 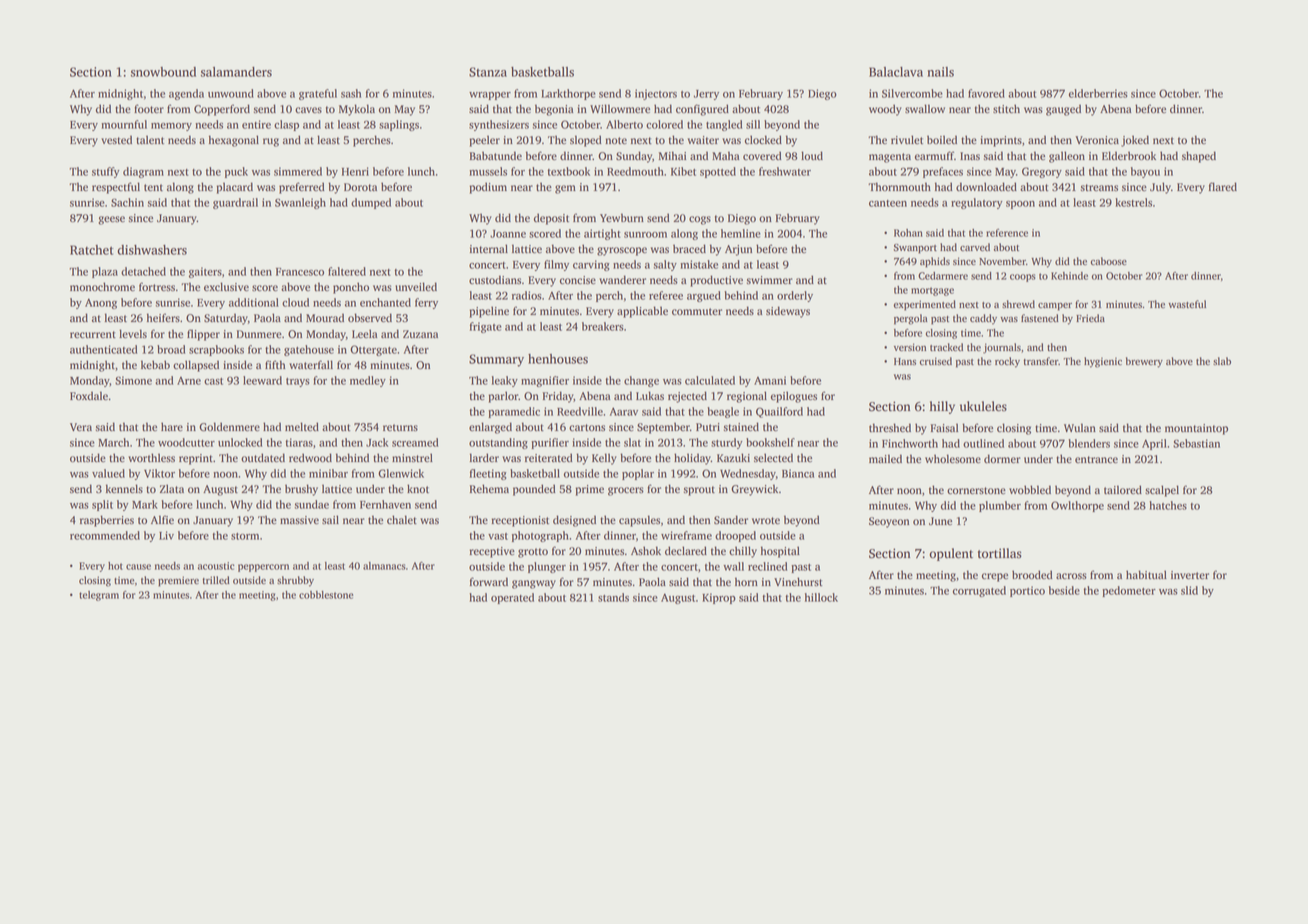 What do you see at coordinates (940, 72) in the screenshot?
I see `nails` at bounding box center [940, 72].
